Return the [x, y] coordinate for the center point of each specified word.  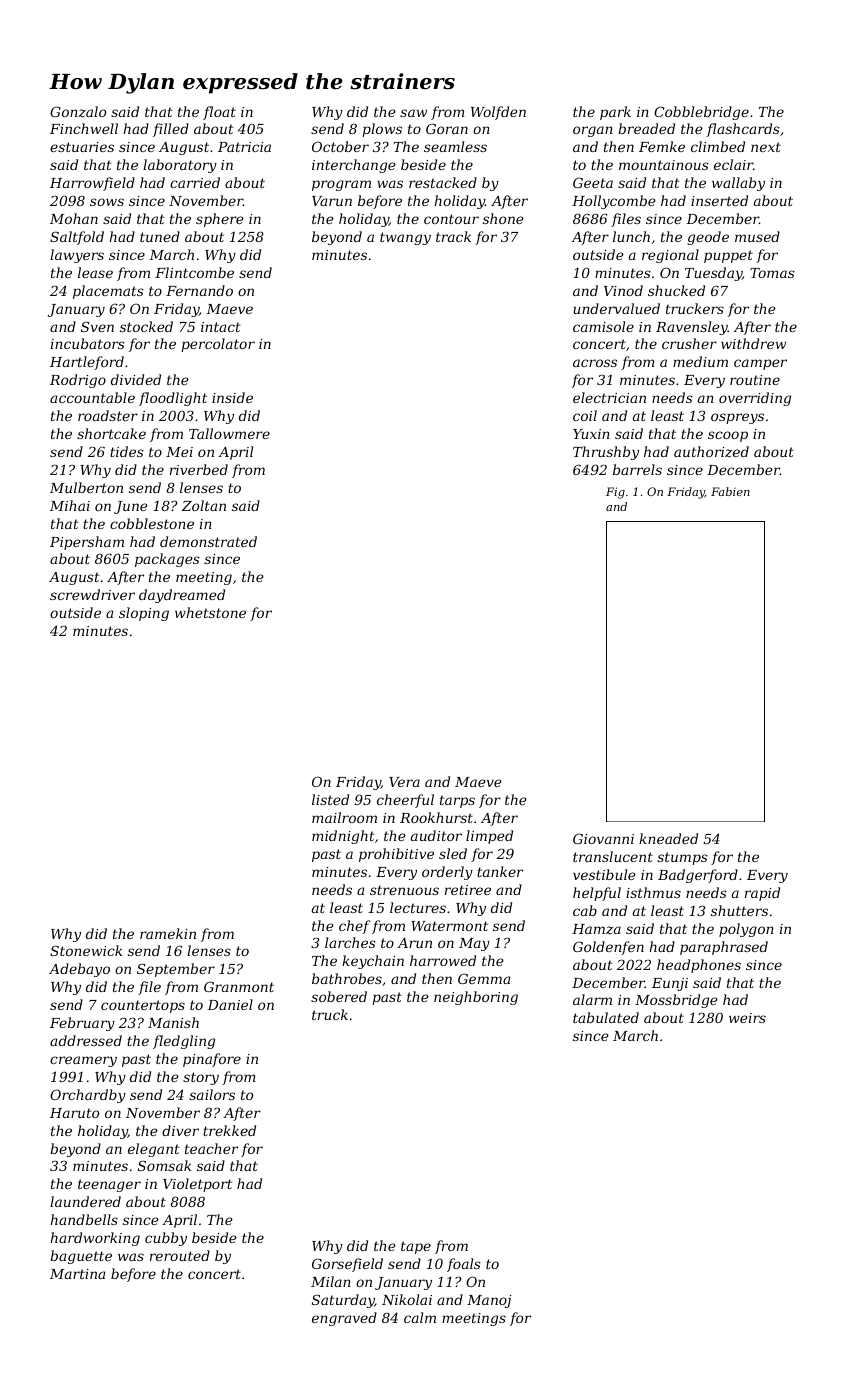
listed [330, 799]
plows [382, 130]
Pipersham [87, 543]
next [766, 147]
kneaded [668, 838]
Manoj [489, 1301]
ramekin [168, 933]
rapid [762, 894]
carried [195, 182]
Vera [404, 782]
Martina [77, 1274]
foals [464, 1265]
